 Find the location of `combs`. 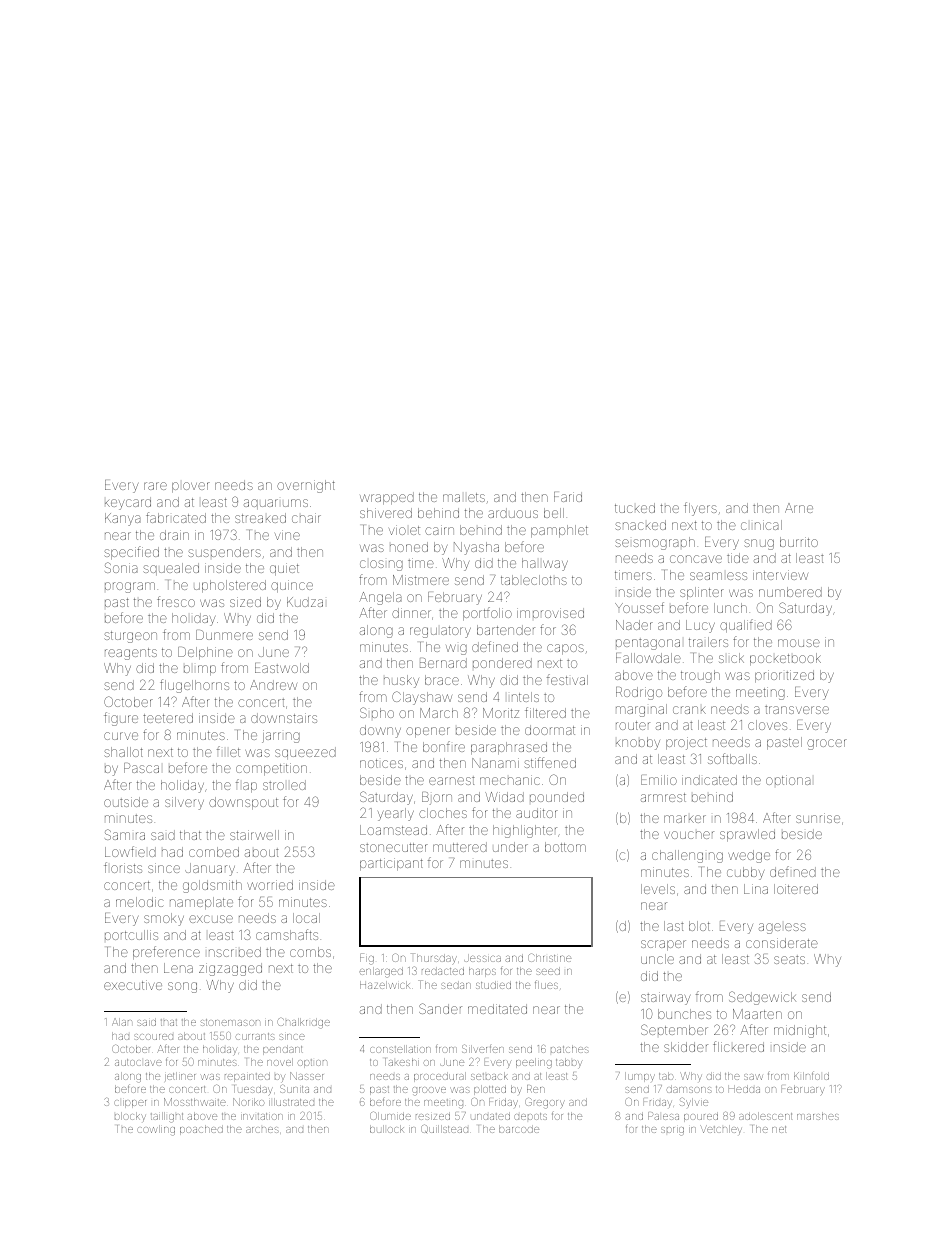

combs is located at coordinates (310, 952).
